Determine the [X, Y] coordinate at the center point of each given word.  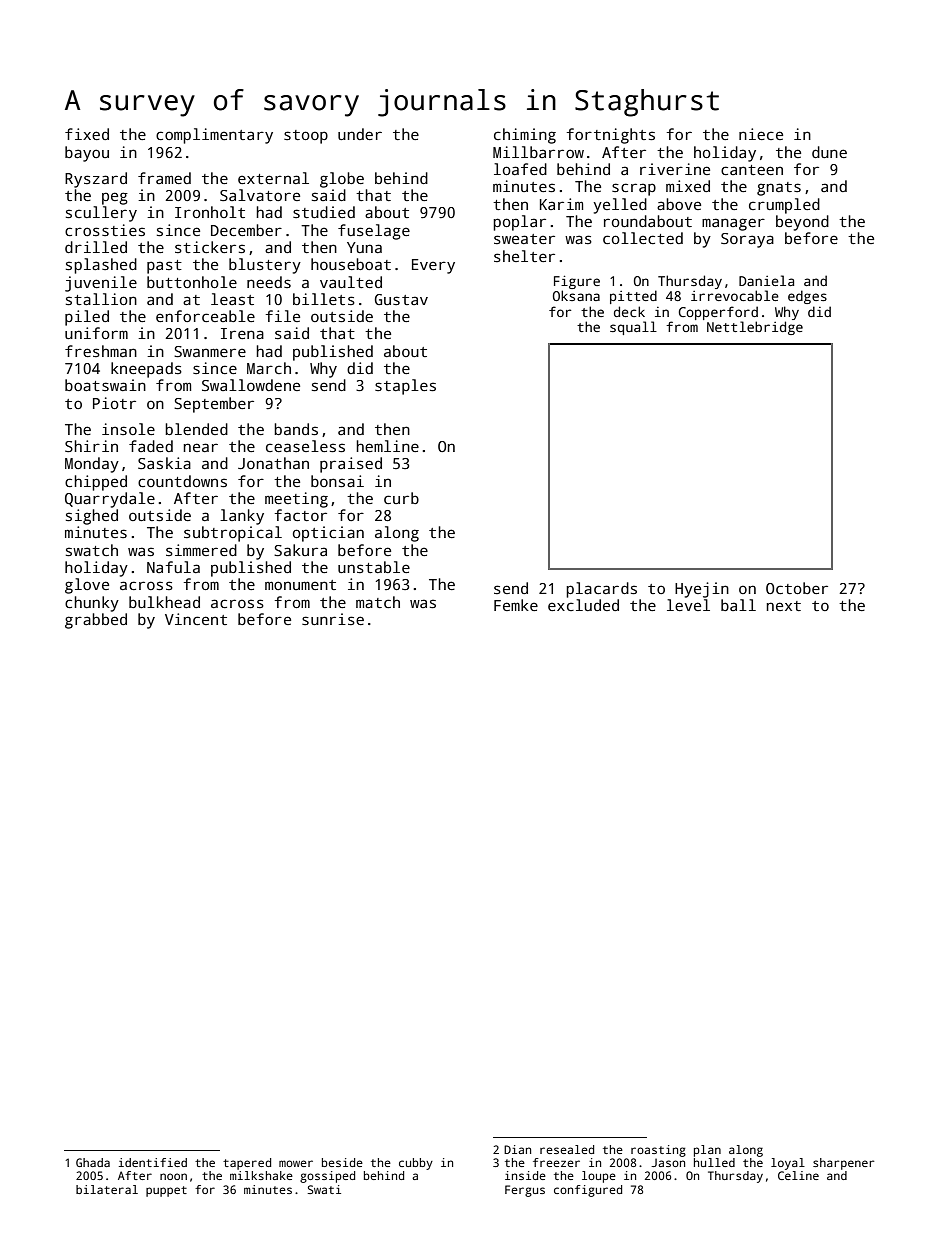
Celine [798, 1175]
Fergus [525, 1191]
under [360, 134]
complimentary [214, 136]
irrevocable [735, 295]
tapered [247, 1164]
